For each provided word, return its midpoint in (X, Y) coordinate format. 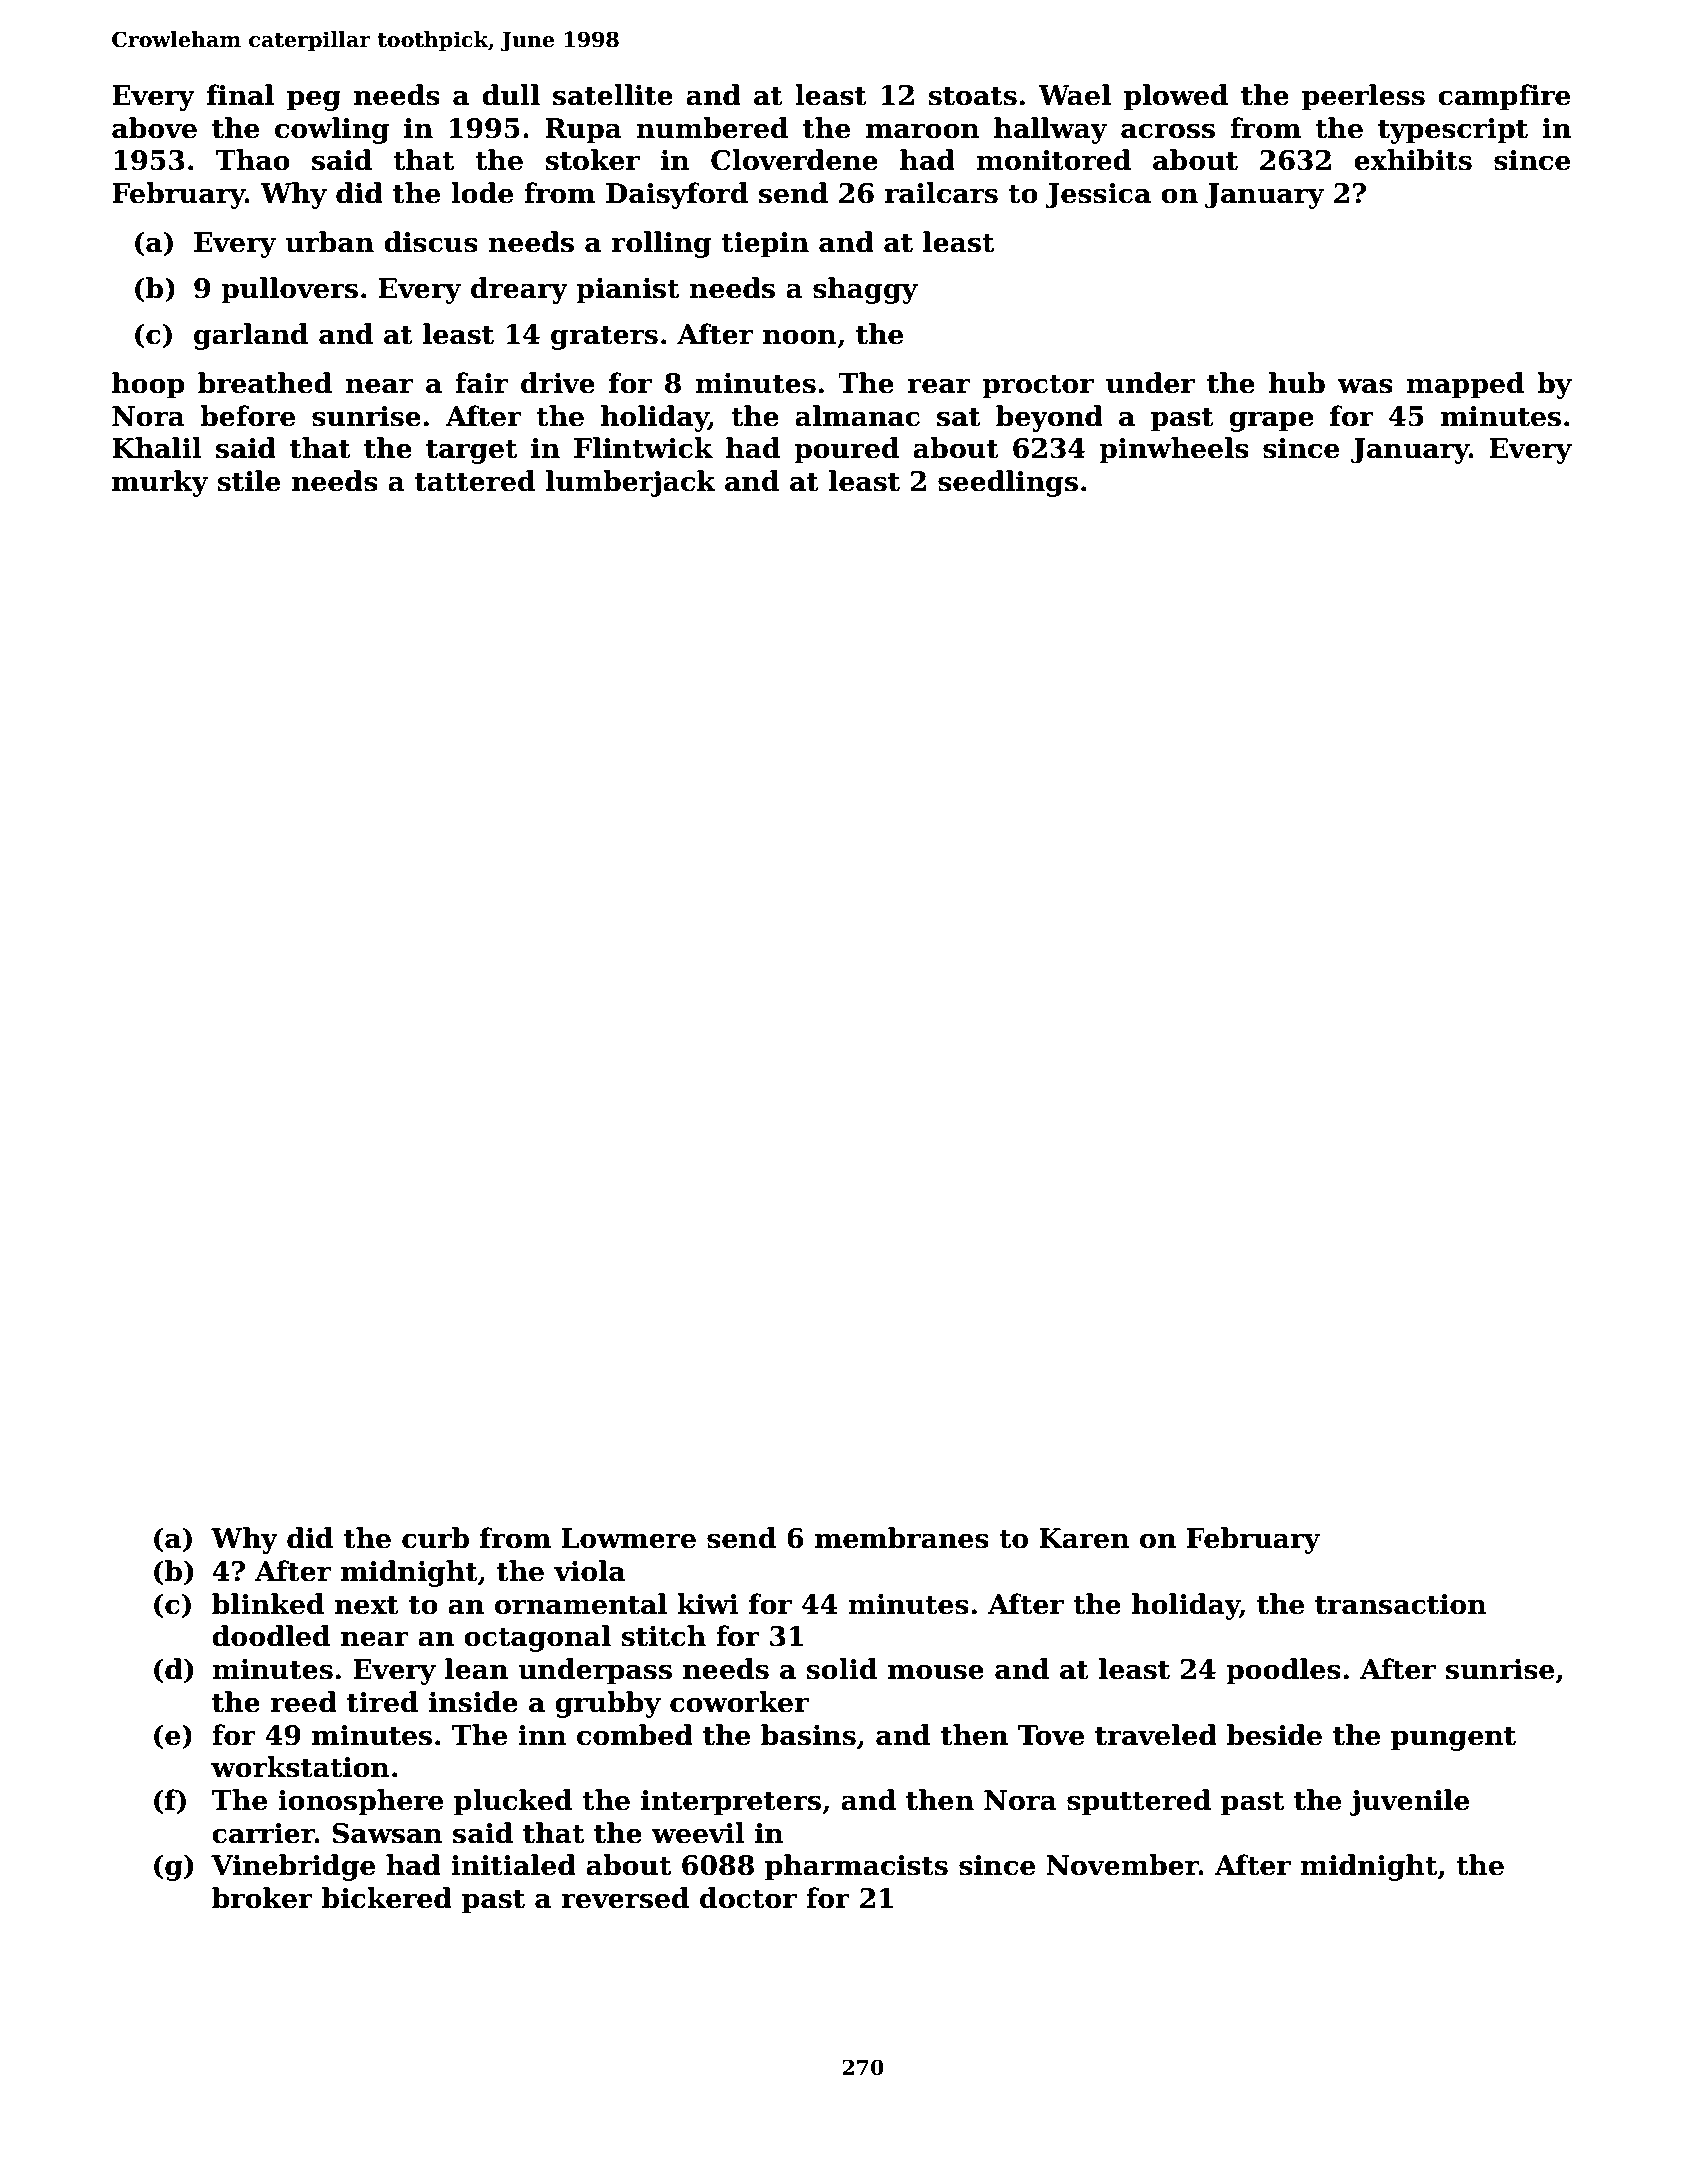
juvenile (1409, 1802)
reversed (625, 1898)
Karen (1084, 1538)
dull (511, 95)
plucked (513, 1802)
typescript (1453, 131)
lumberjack (631, 483)
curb (435, 1538)
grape (1271, 421)
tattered (475, 481)
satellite (613, 95)
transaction (1401, 1604)
